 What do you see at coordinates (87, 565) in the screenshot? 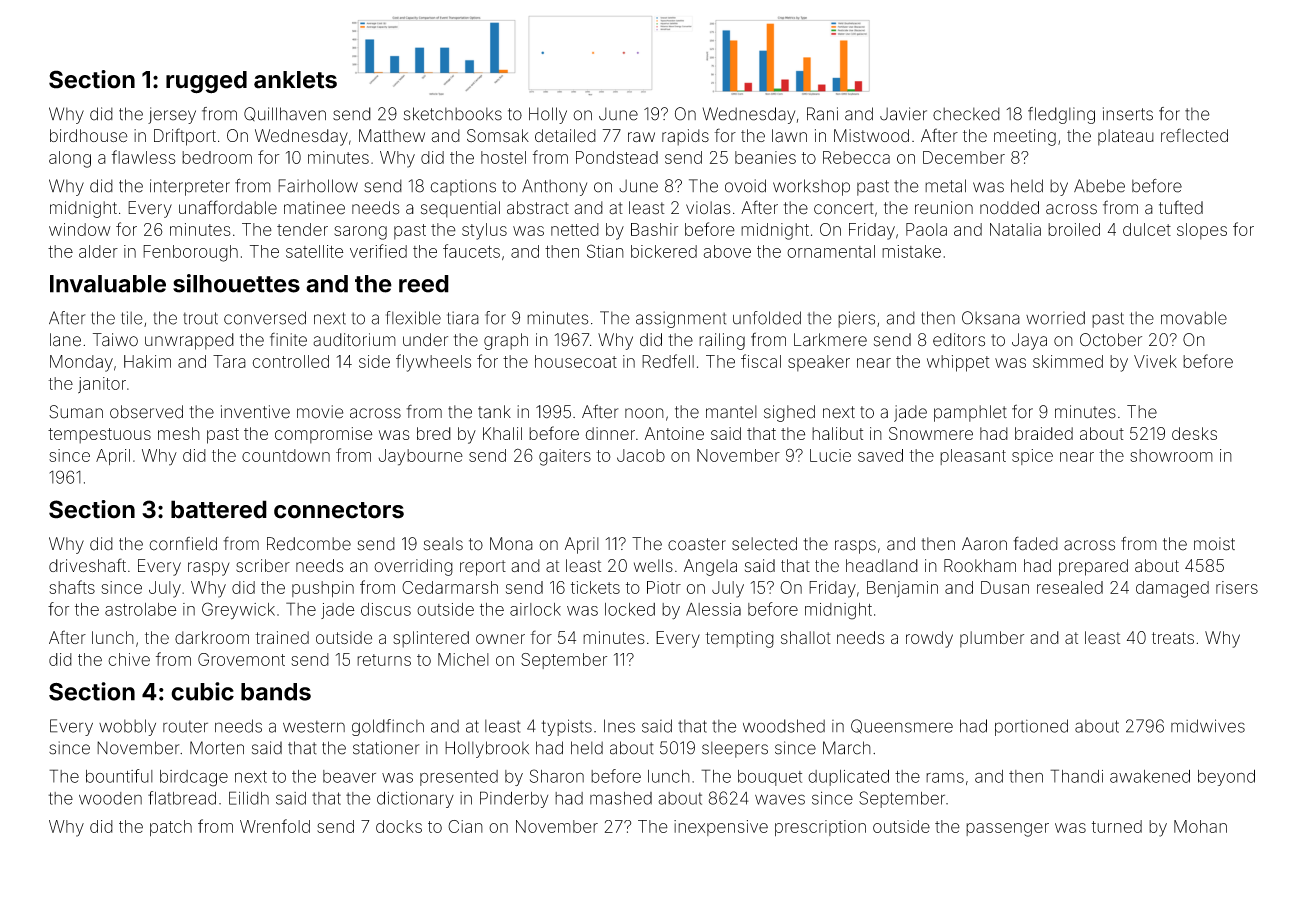
I see `driveshaft` at bounding box center [87, 565].
